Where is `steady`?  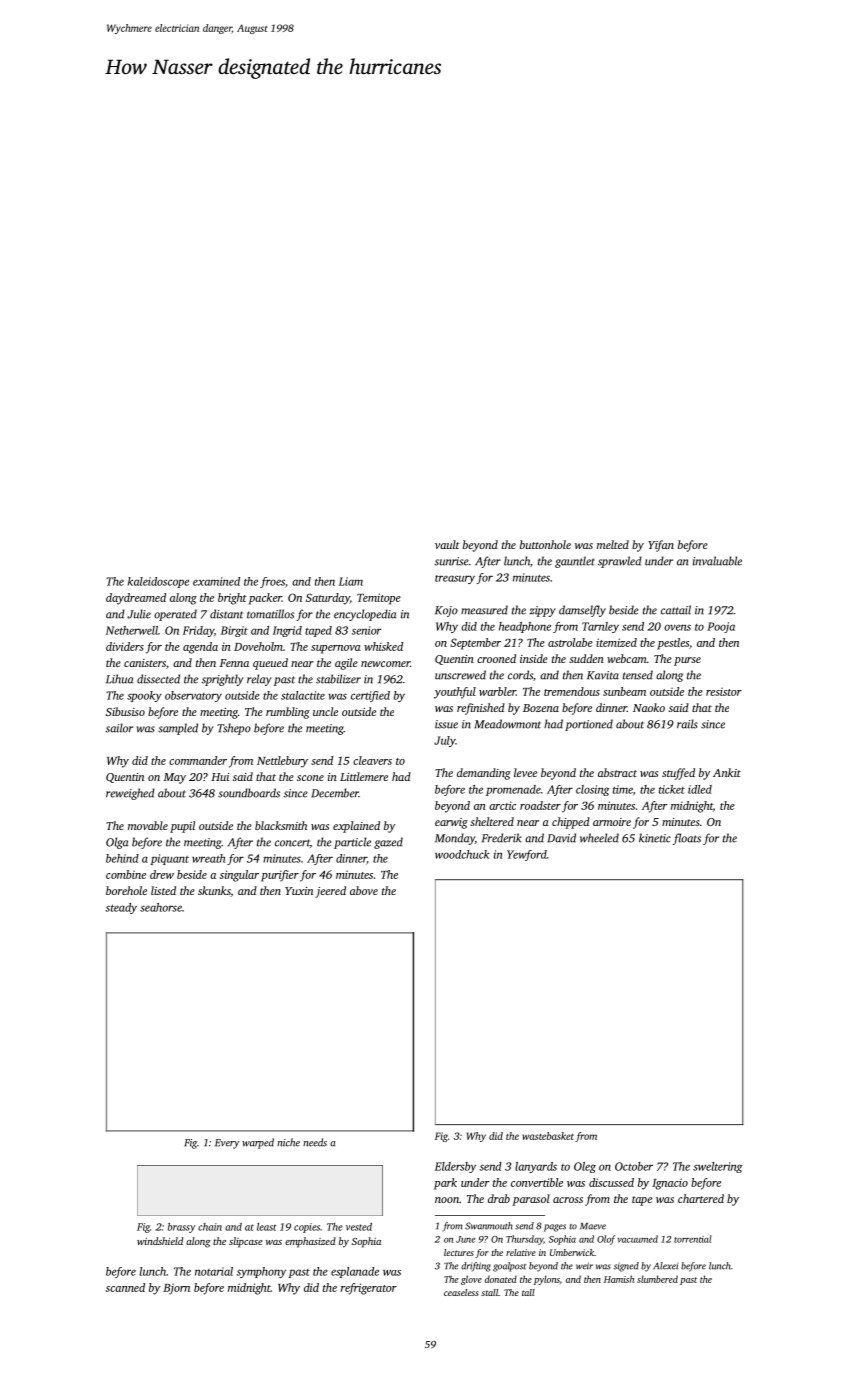 steady is located at coordinates (121, 908).
